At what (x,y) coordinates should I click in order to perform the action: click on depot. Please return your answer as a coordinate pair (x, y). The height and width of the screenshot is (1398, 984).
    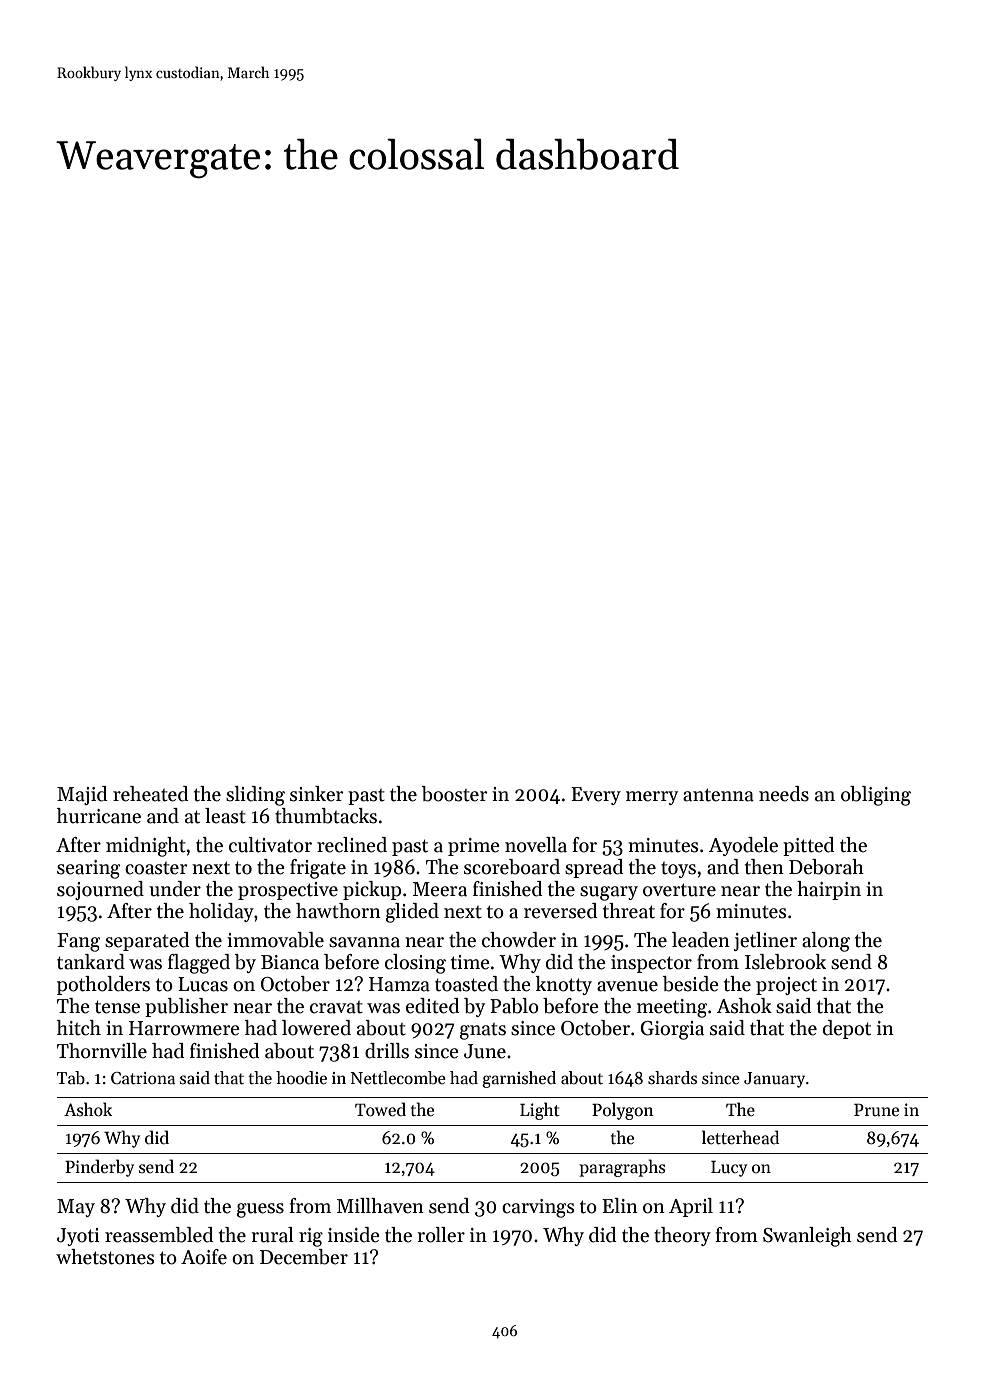
    Looking at the image, I should click on (847, 1029).
